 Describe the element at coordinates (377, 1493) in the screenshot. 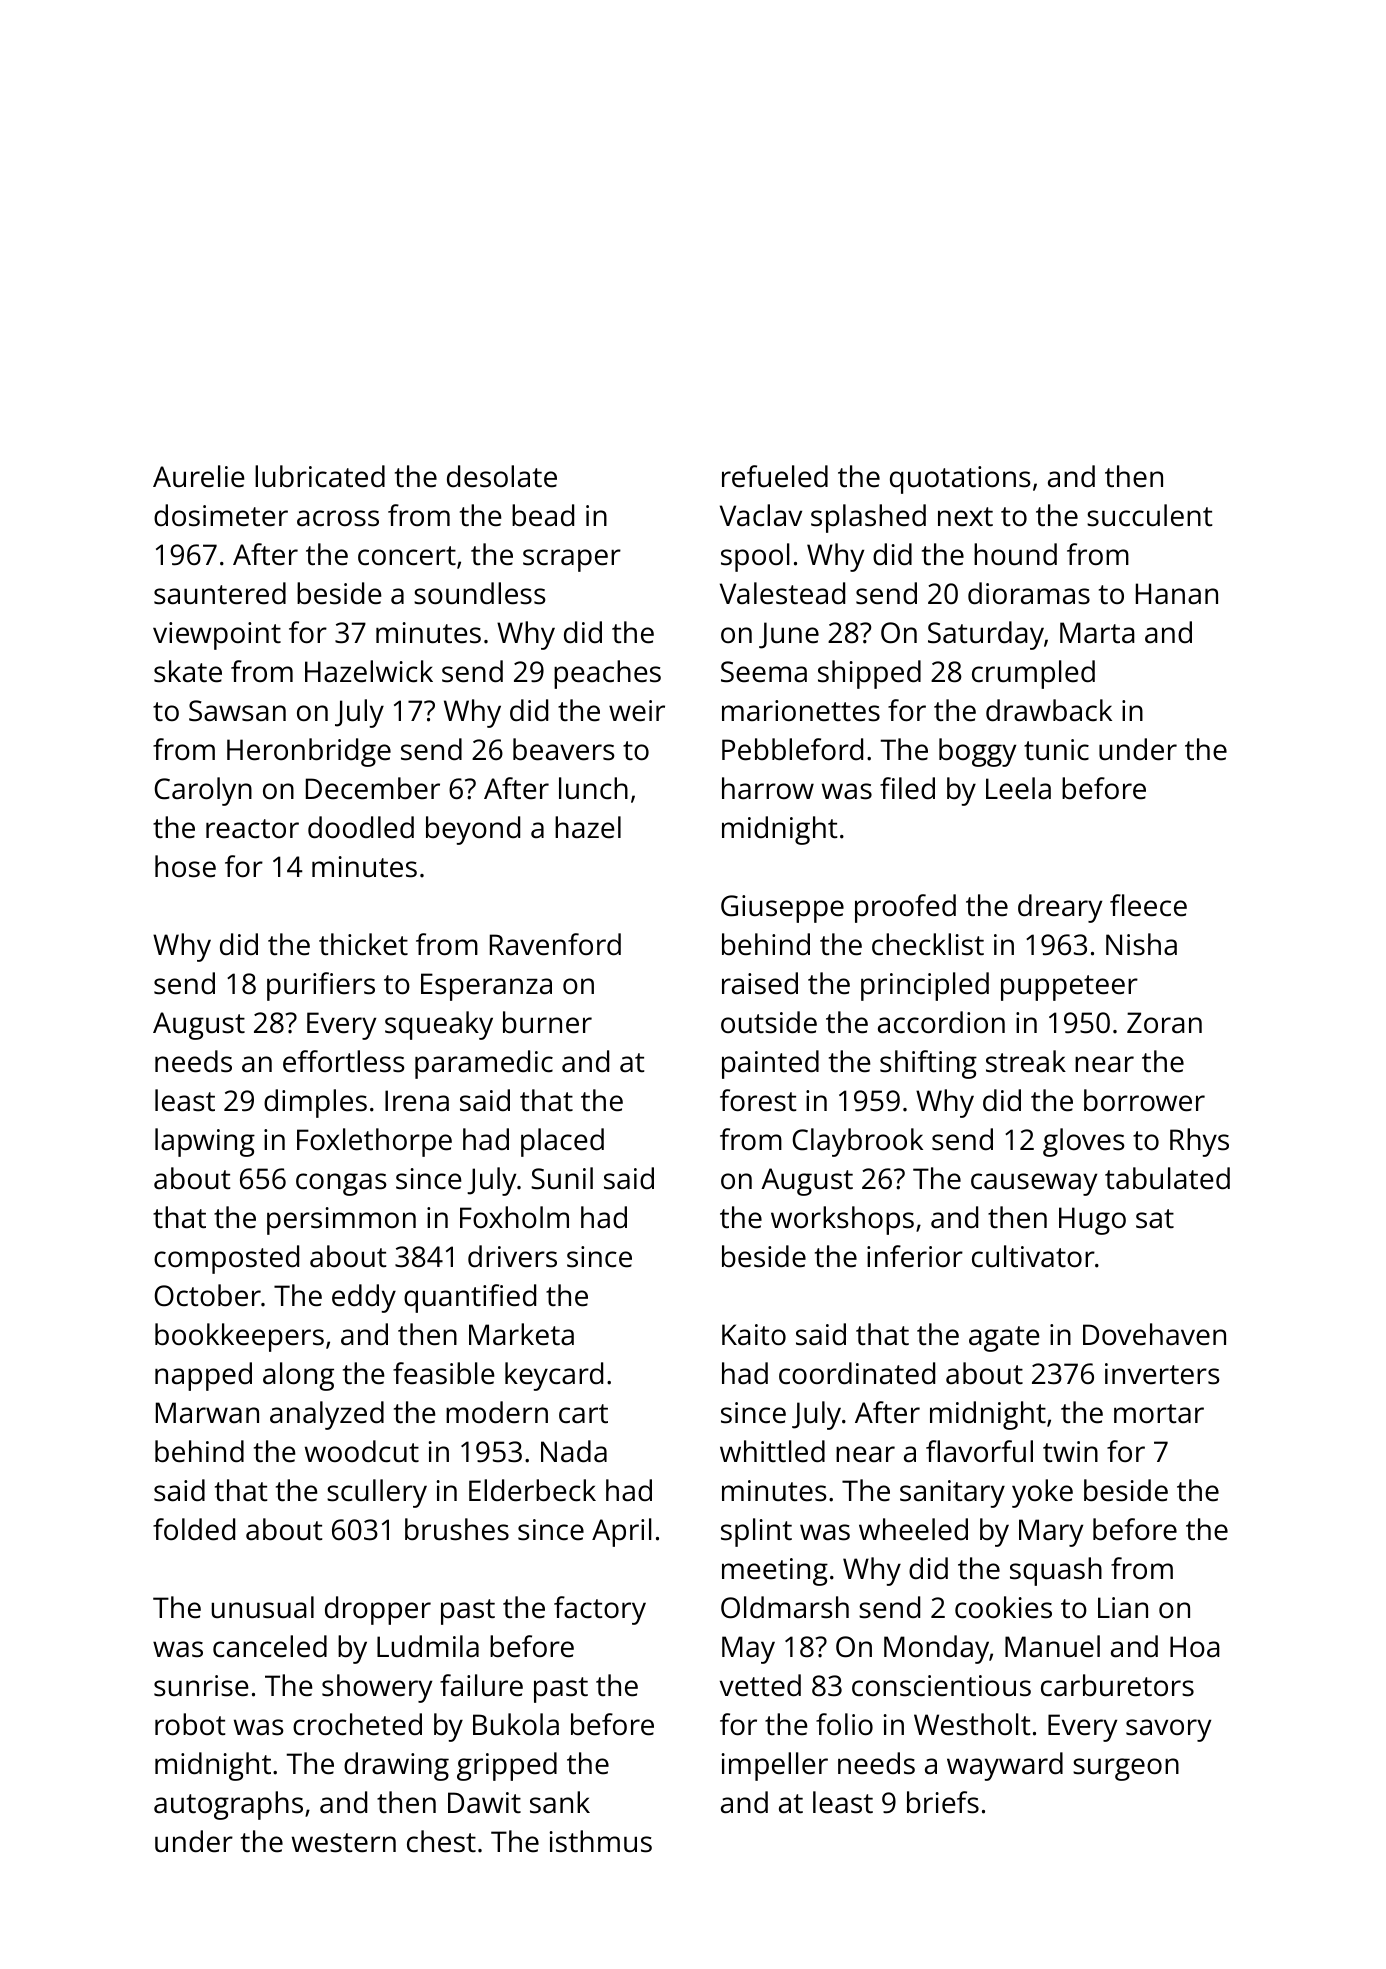

I see `scullery` at that location.
